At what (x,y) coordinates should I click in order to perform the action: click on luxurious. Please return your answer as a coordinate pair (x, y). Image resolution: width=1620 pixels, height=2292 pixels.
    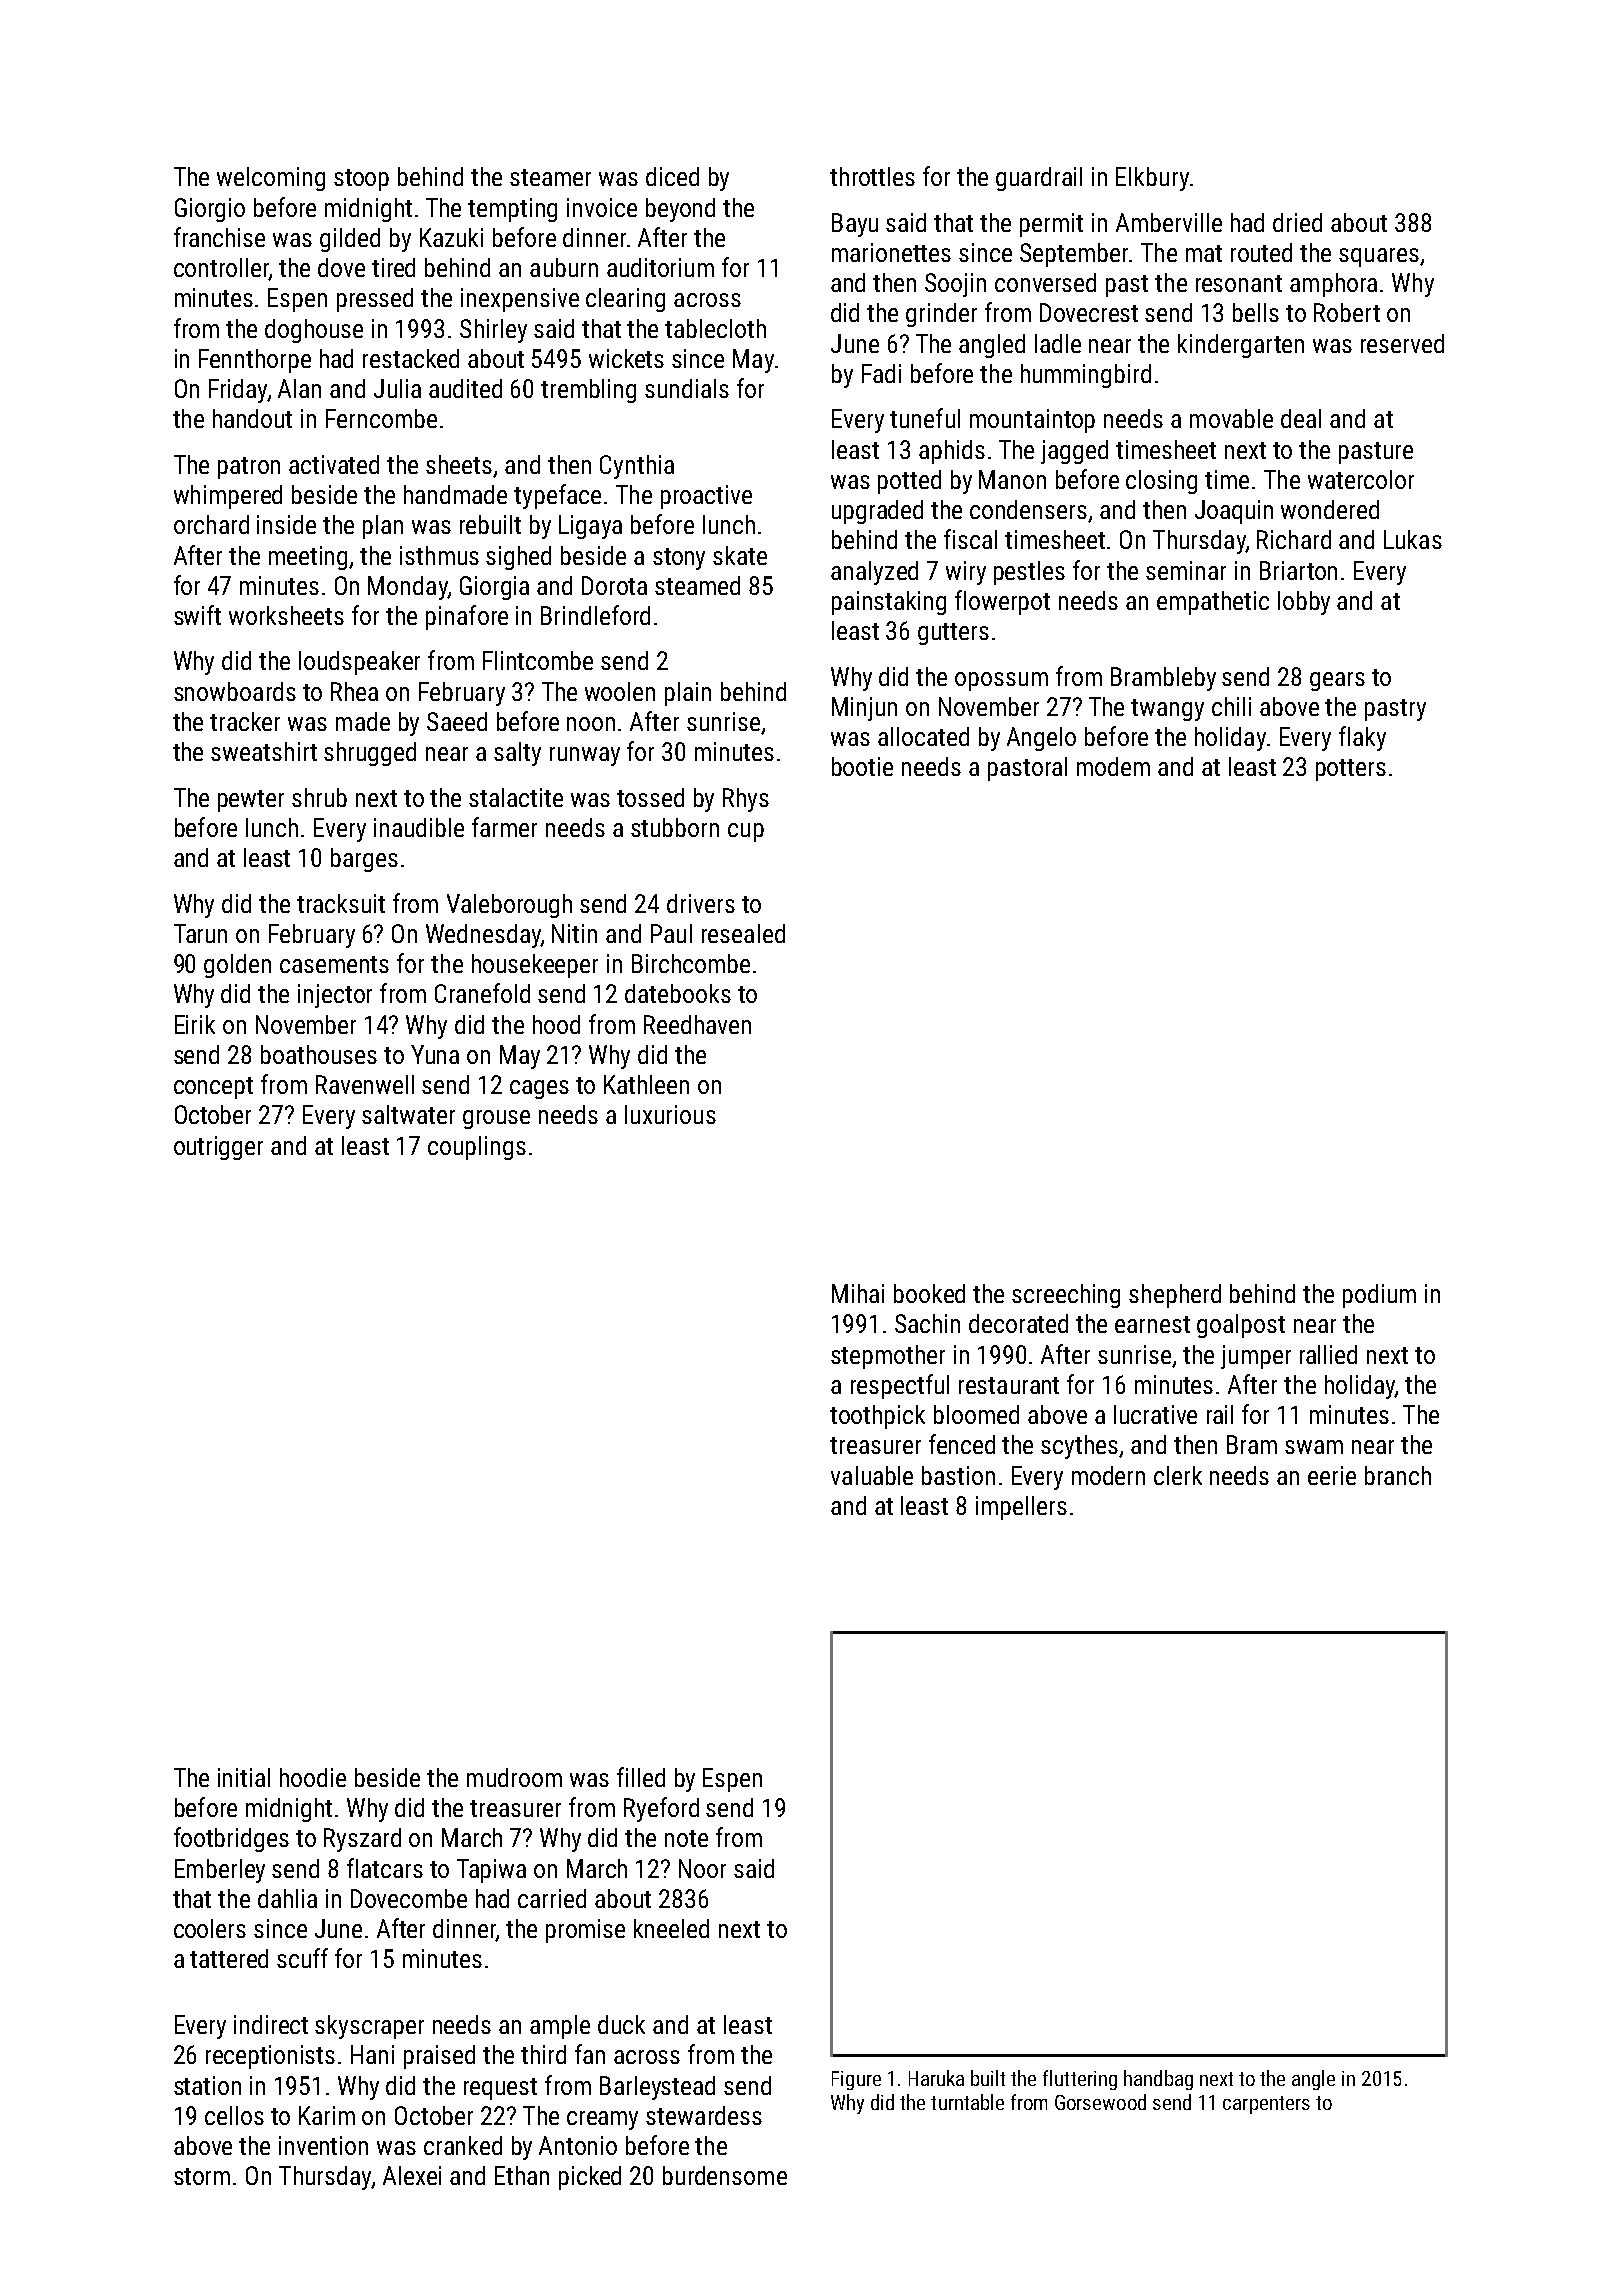
    Looking at the image, I should click on (670, 1114).
